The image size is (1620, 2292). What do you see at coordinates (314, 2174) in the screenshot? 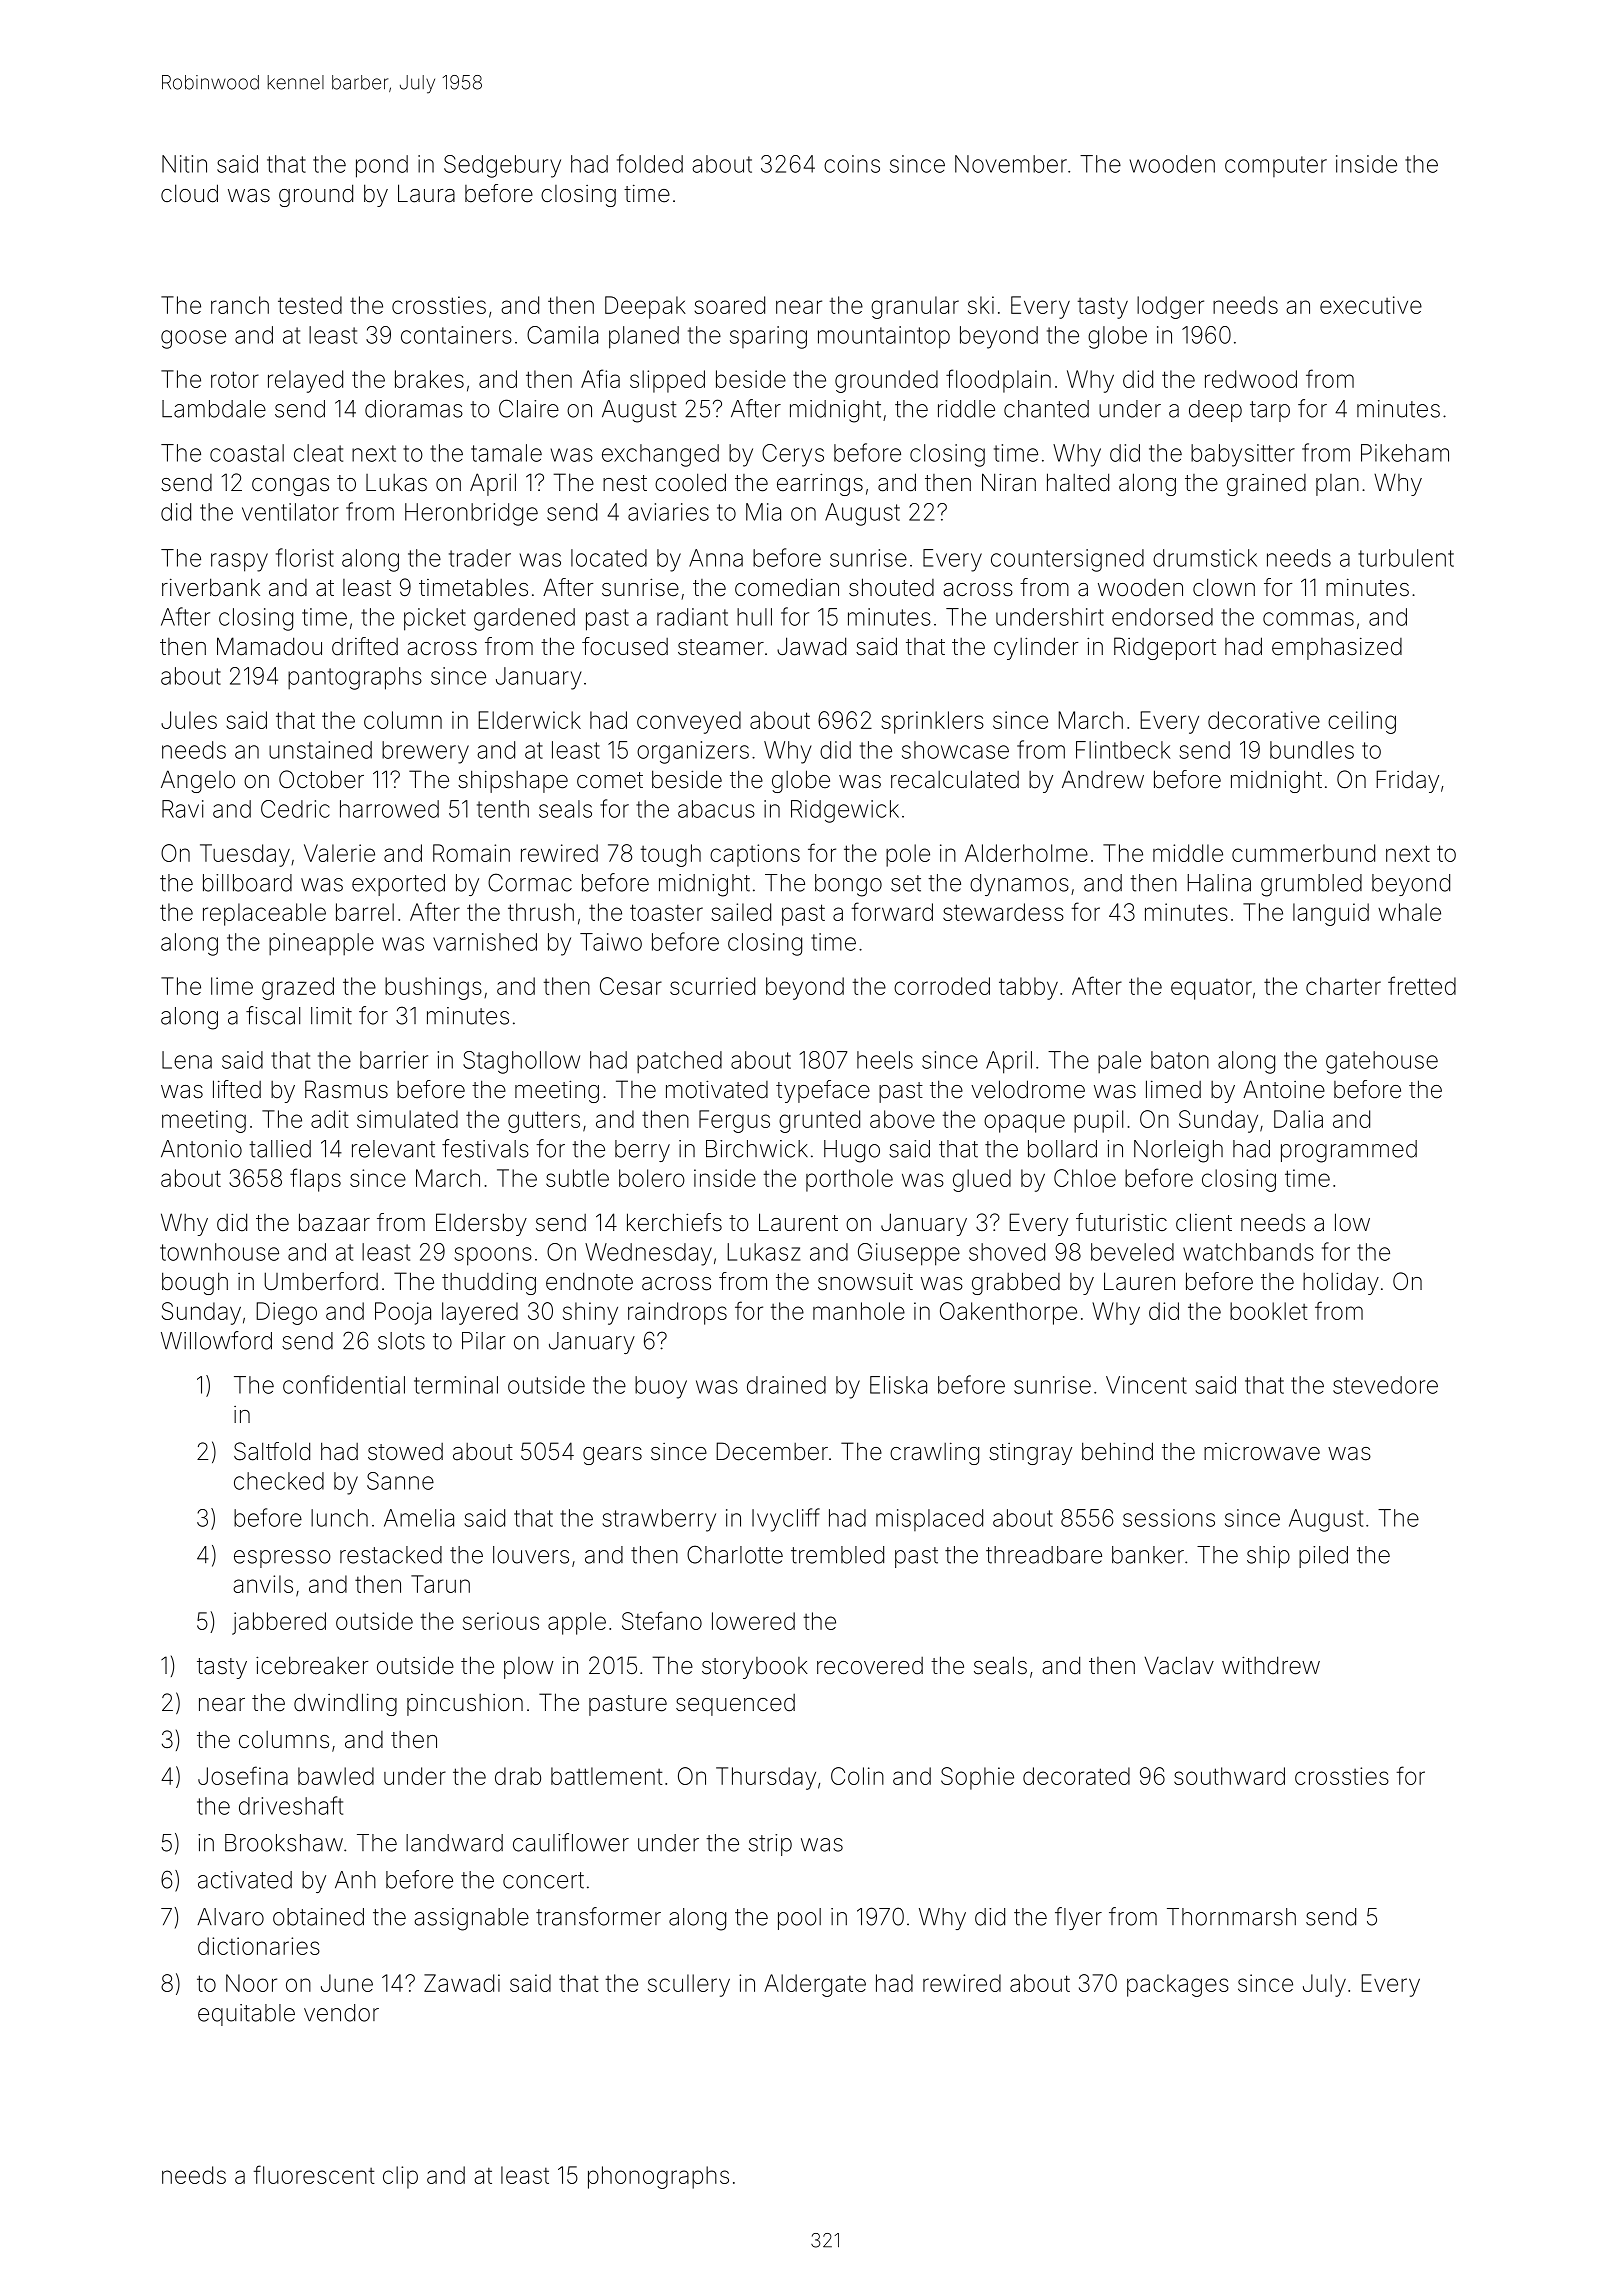
I see `fluorescent` at bounding box center [314, 2174].
